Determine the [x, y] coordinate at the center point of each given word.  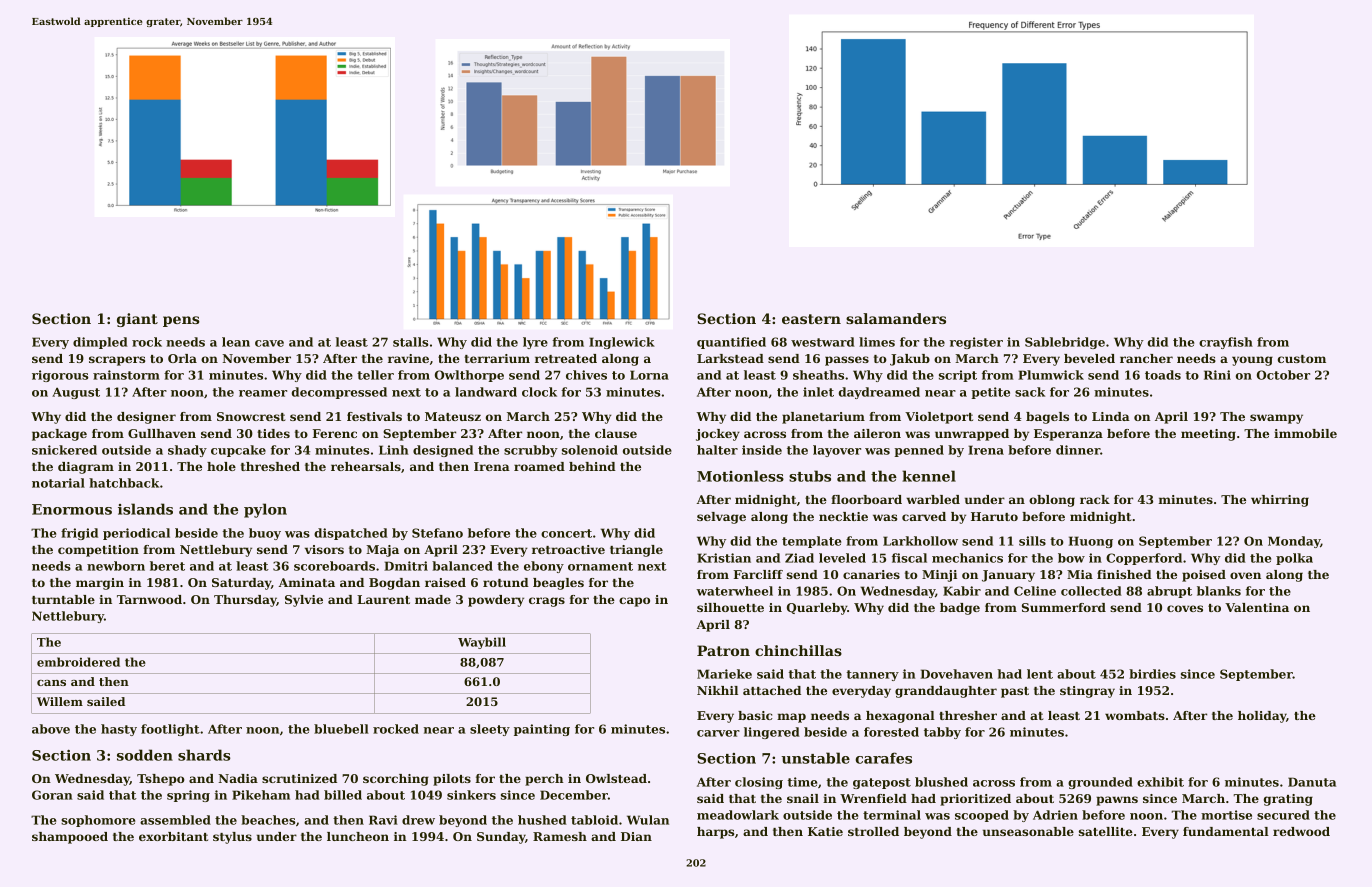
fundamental [1226, 831]
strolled [873, 831]
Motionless [740, 476]
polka [1294, 559]
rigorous [60, 376]
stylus [232, 838]
